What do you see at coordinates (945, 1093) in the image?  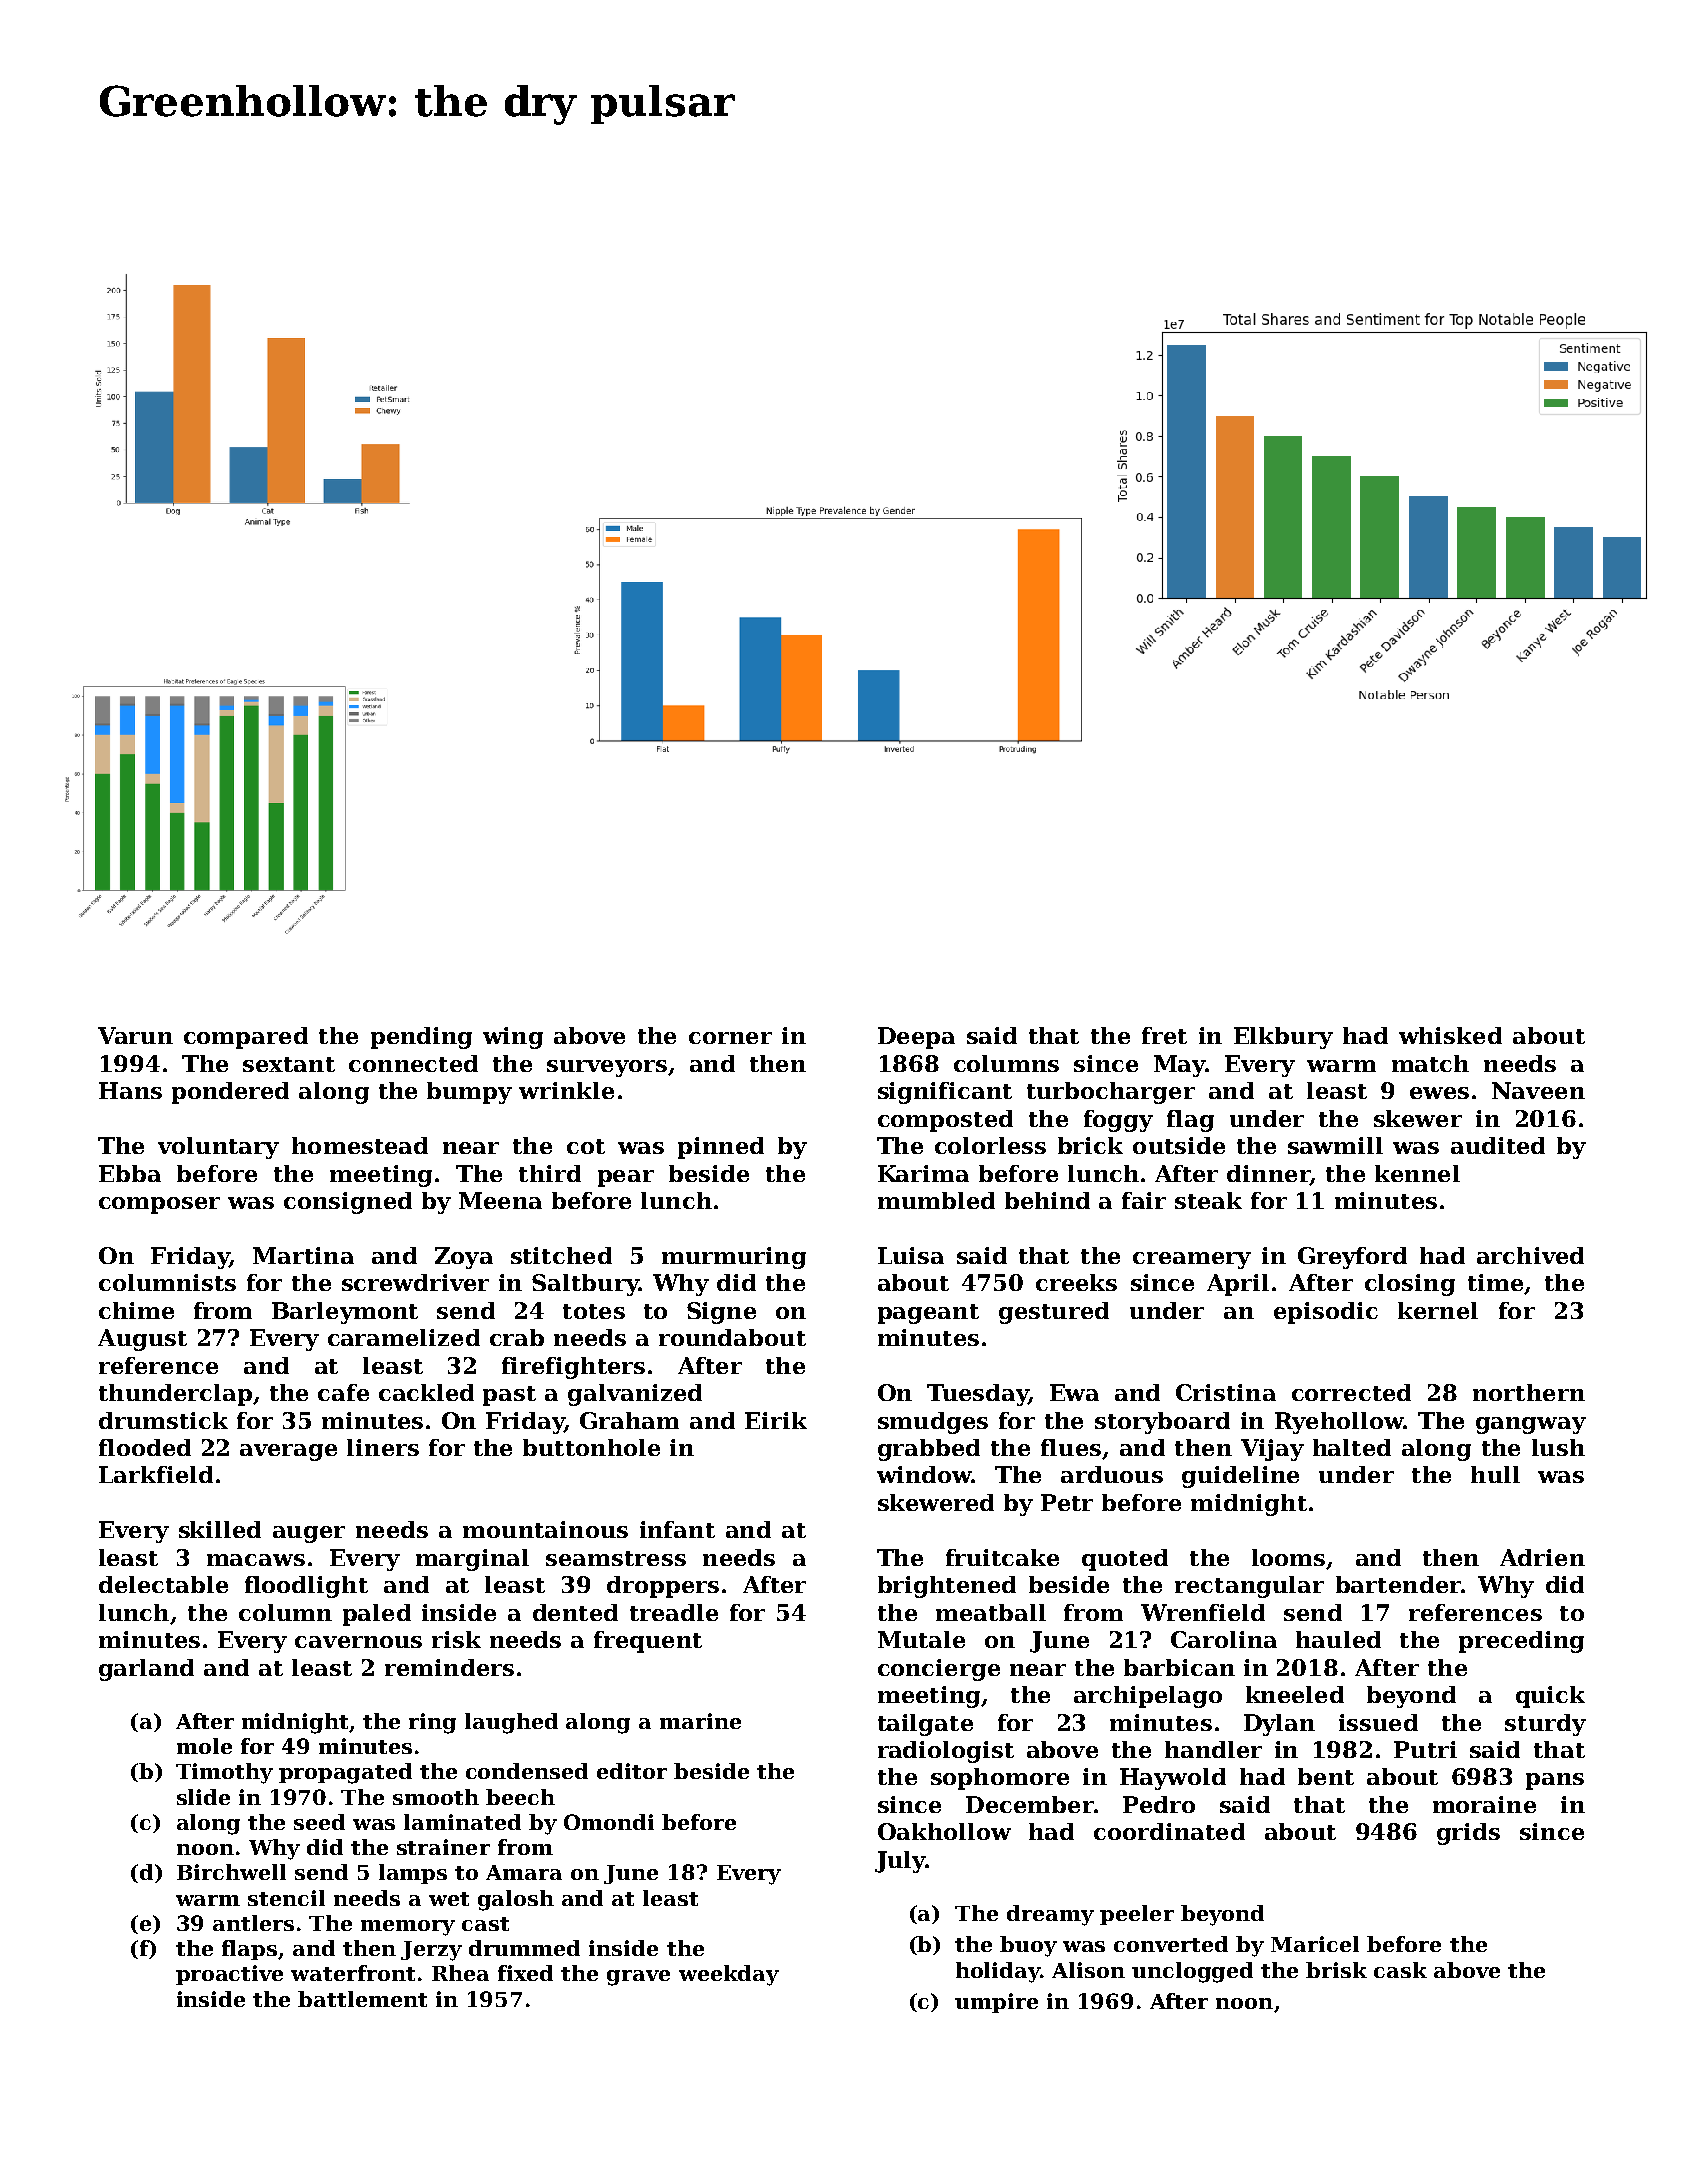 I see `significant` at bounding box center [945, 1093].
